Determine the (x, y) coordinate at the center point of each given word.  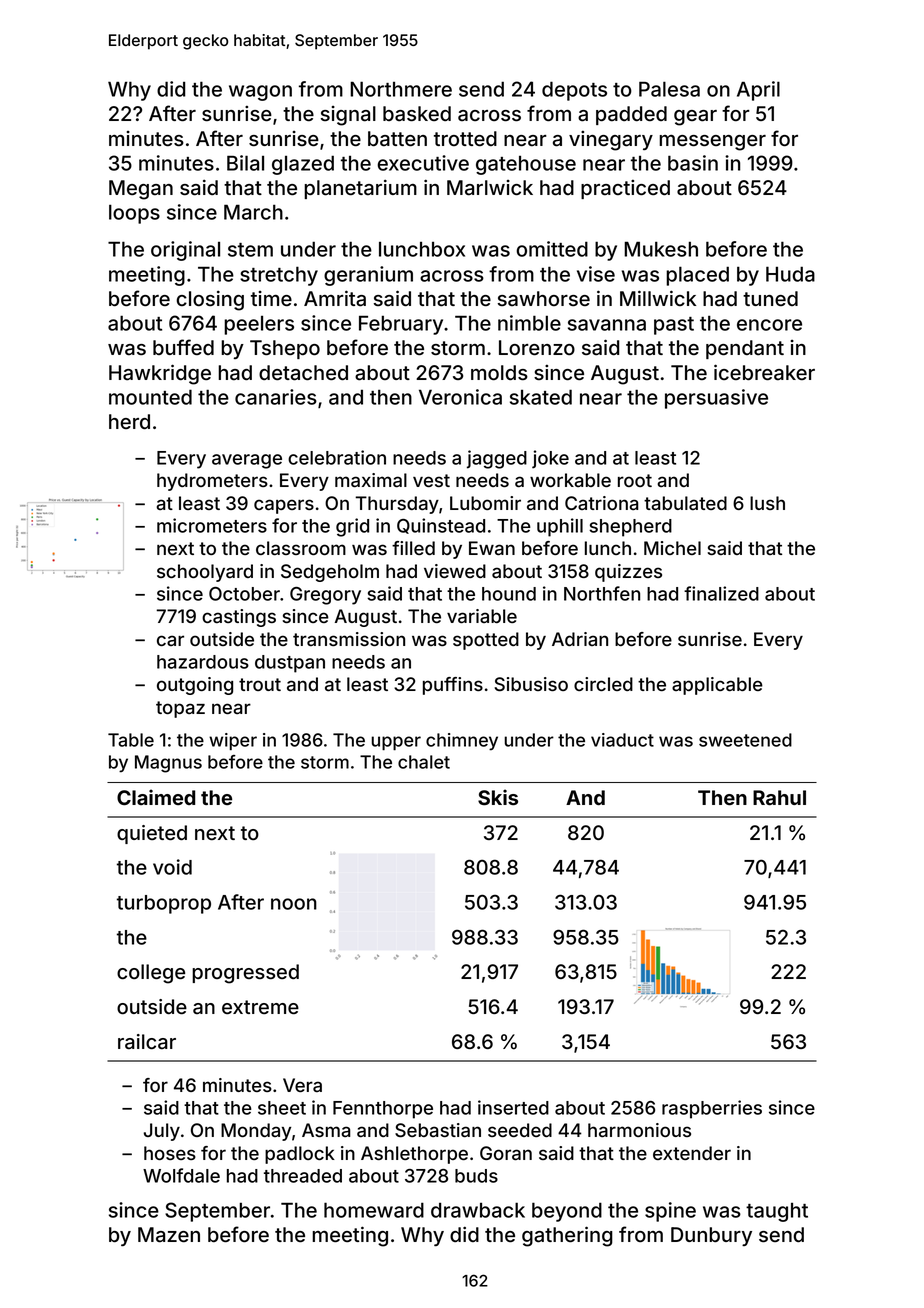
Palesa (669, 89)
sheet (282, 1108)
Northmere (401, 89)
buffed (183, 347)
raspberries (712, 1109)
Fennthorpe (383, 1110)
